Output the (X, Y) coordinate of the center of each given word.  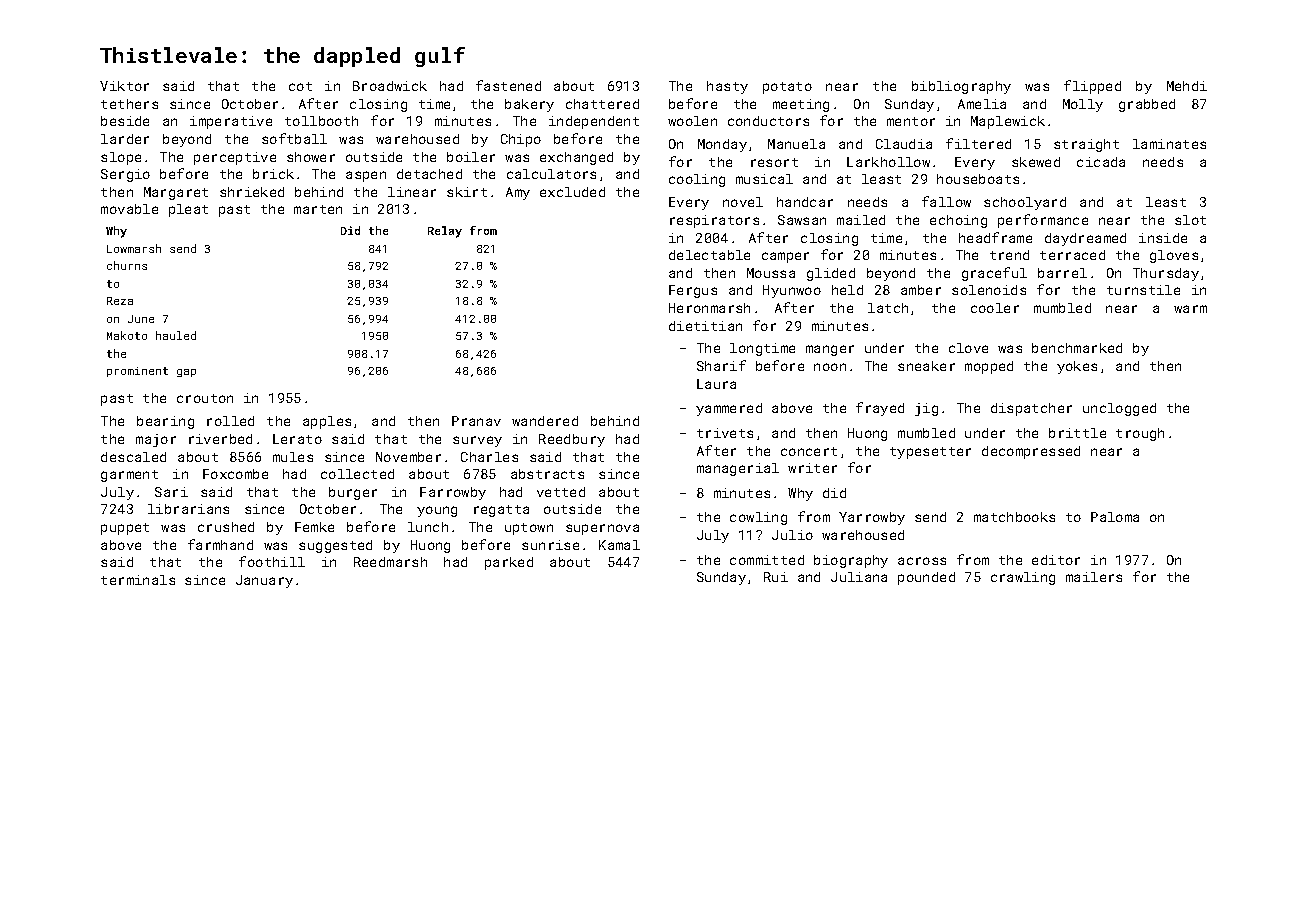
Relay (445, 232)
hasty (727, 87)
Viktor (124, 86)
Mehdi (1187, 86)
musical (764, 179)
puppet (125, 529)
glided (831, 274)
